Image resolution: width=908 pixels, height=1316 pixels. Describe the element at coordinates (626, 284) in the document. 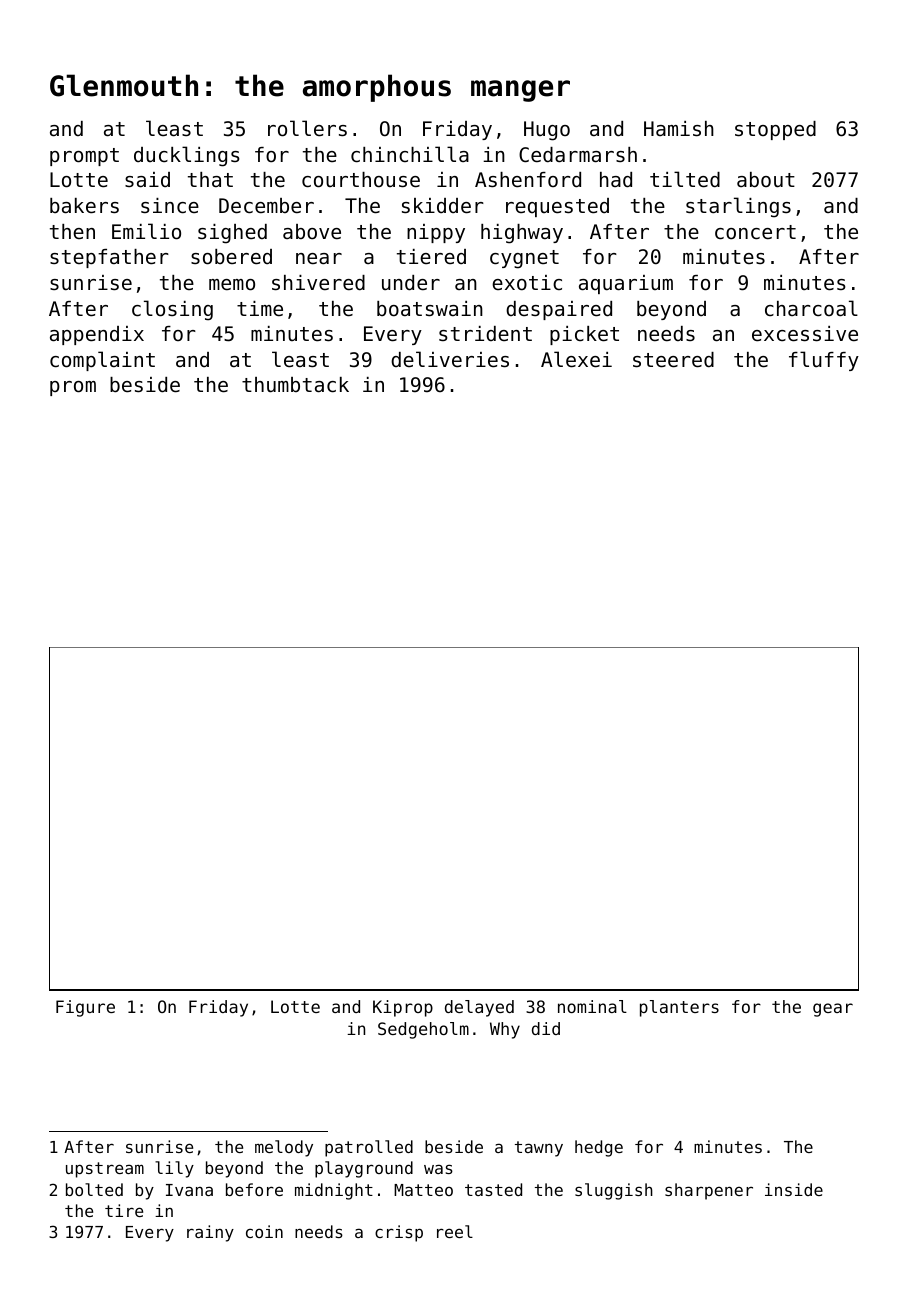

I see `aquarium` at that location.
